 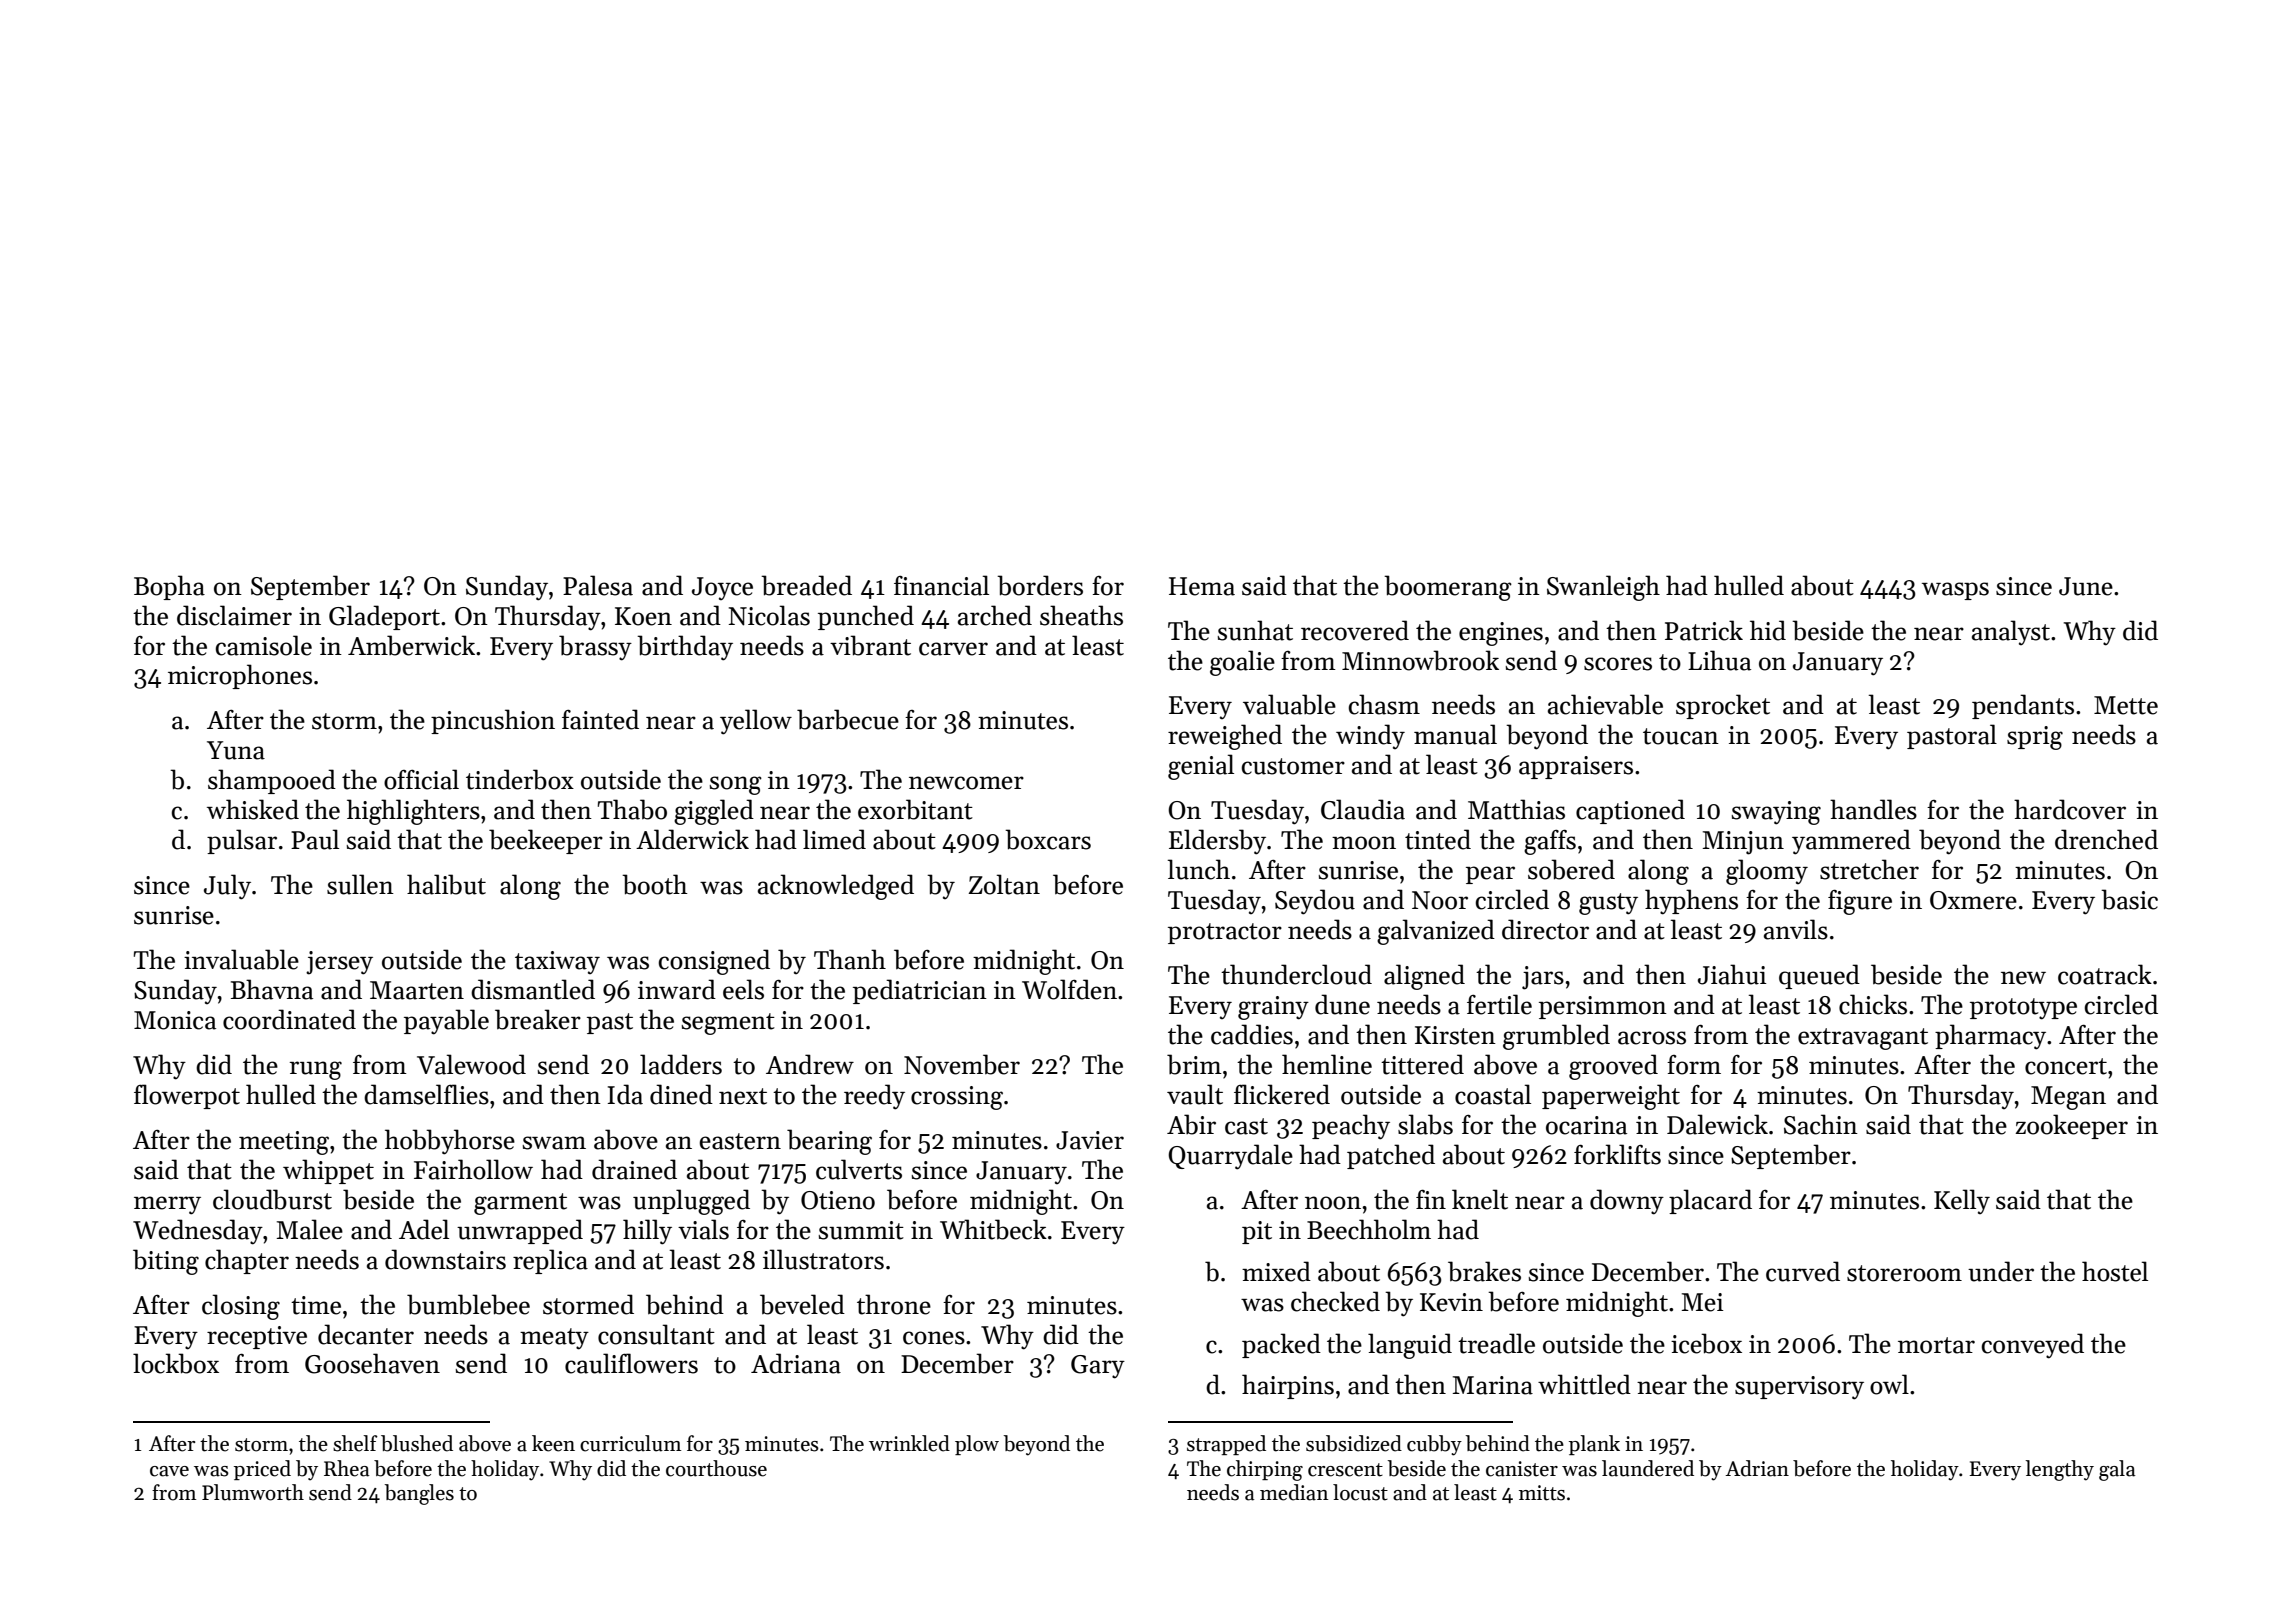 What do you see at coordinates (1603, 588) in the screenshot?
I see `Swanleigh` at bounding box center [1603, 588].
